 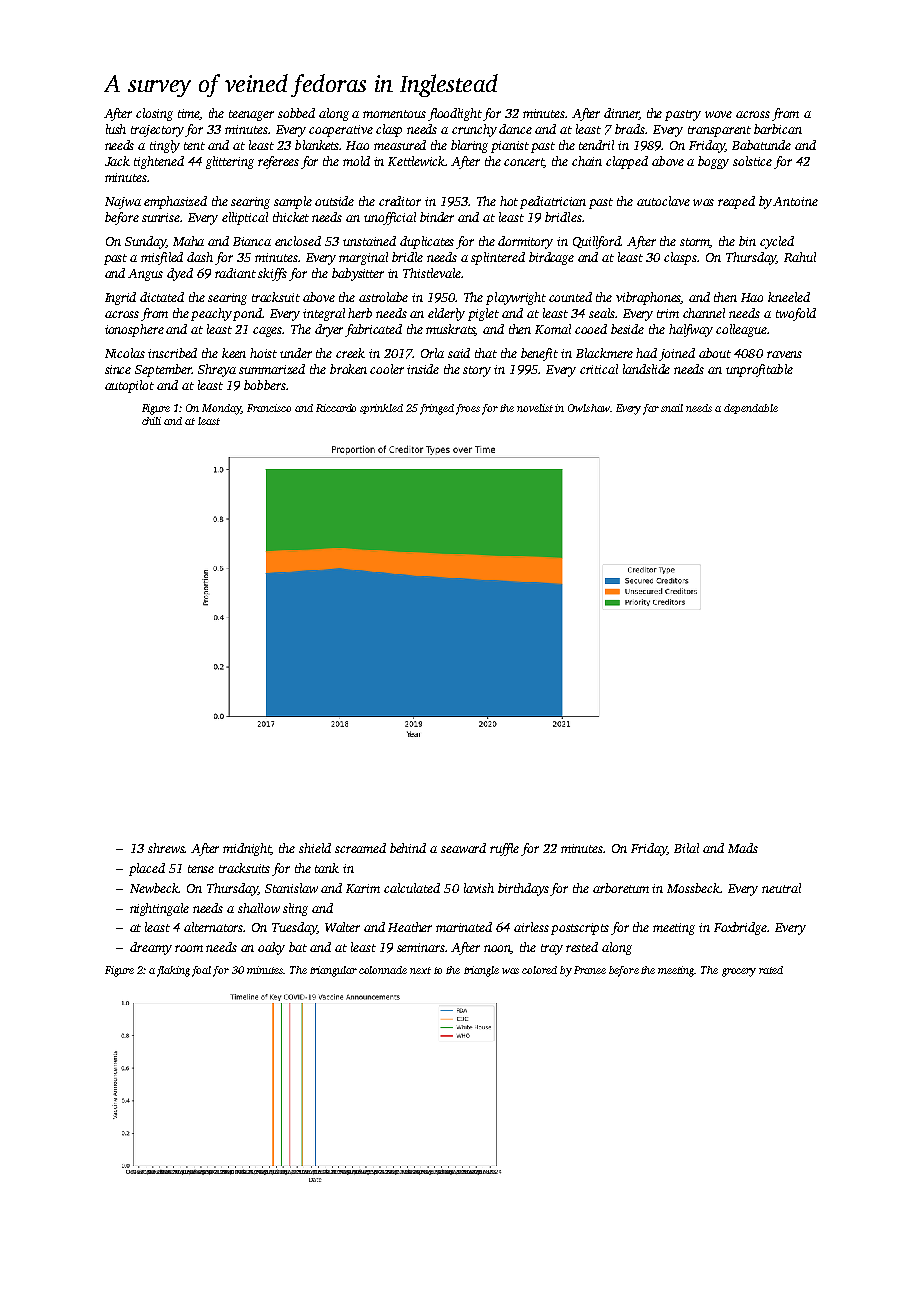 I want to click on tense, so click(x=201, y=869).
